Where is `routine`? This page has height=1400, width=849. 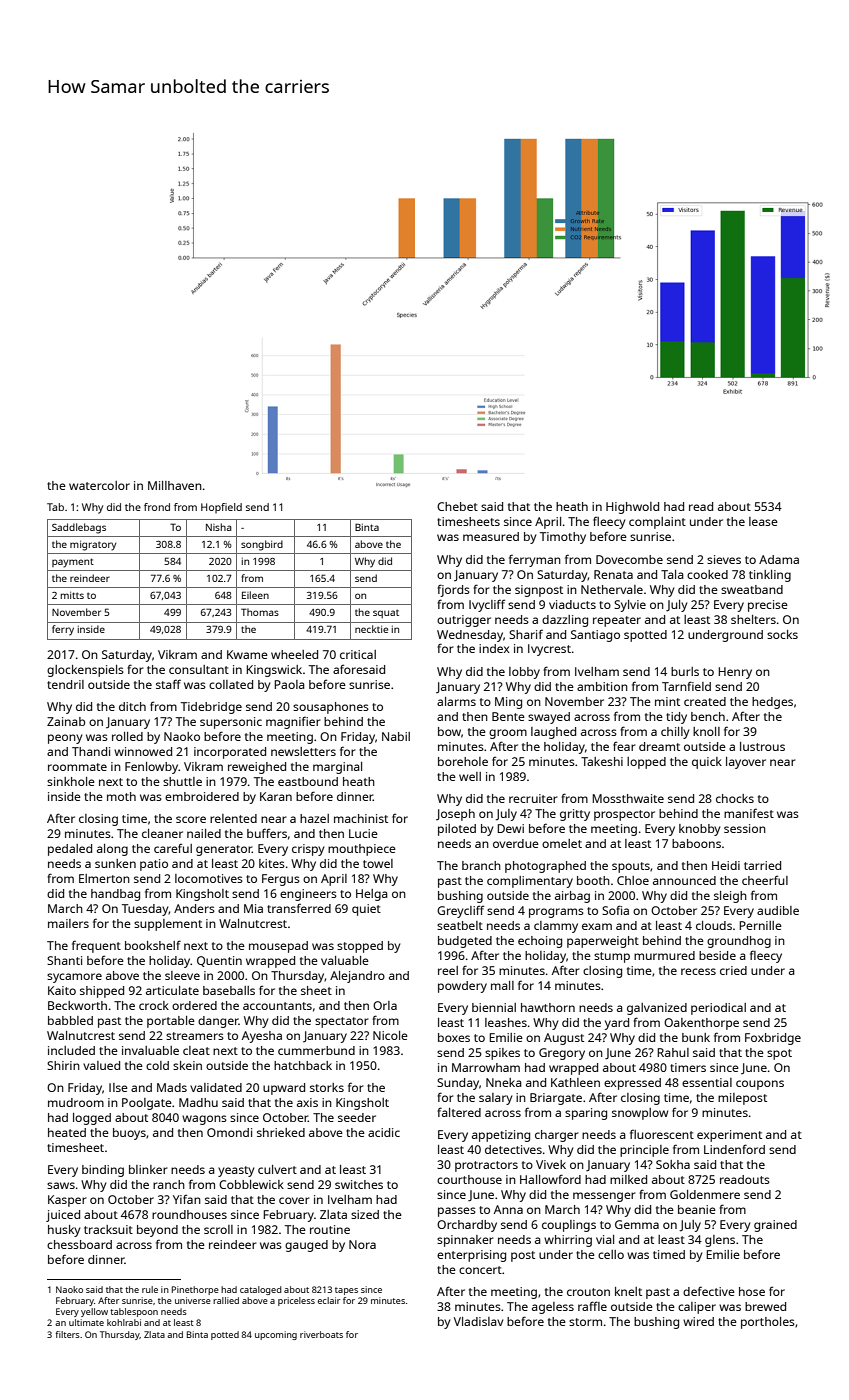
routine is located at coordinates (330, 1229).
